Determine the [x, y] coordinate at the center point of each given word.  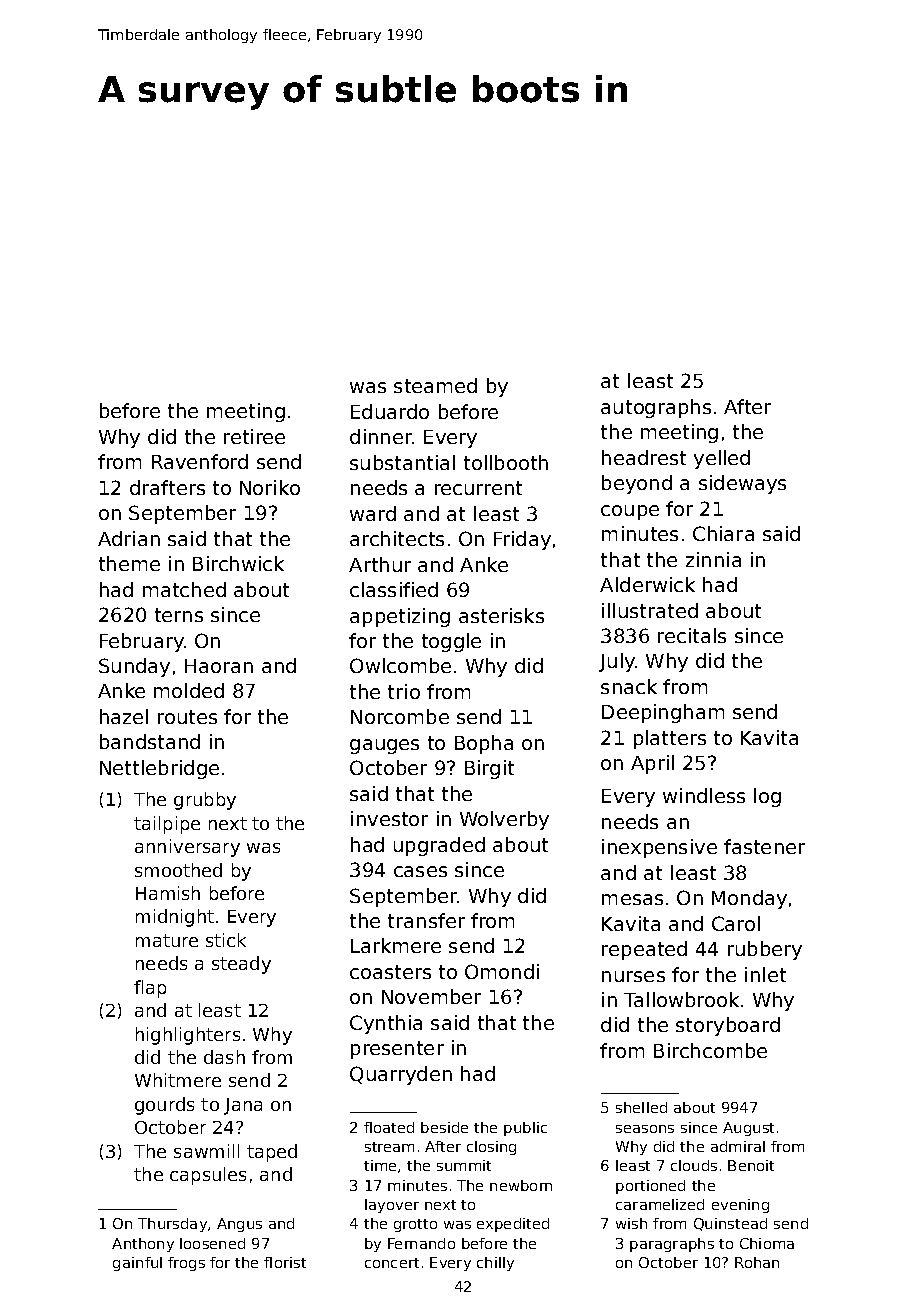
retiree [254, 436]
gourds [164, 1106]
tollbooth [506, 462]
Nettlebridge [159, 769]
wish [631, 1223]
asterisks [501, 615]
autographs [656, 408]
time [380, 1165]
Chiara [723, 533]
